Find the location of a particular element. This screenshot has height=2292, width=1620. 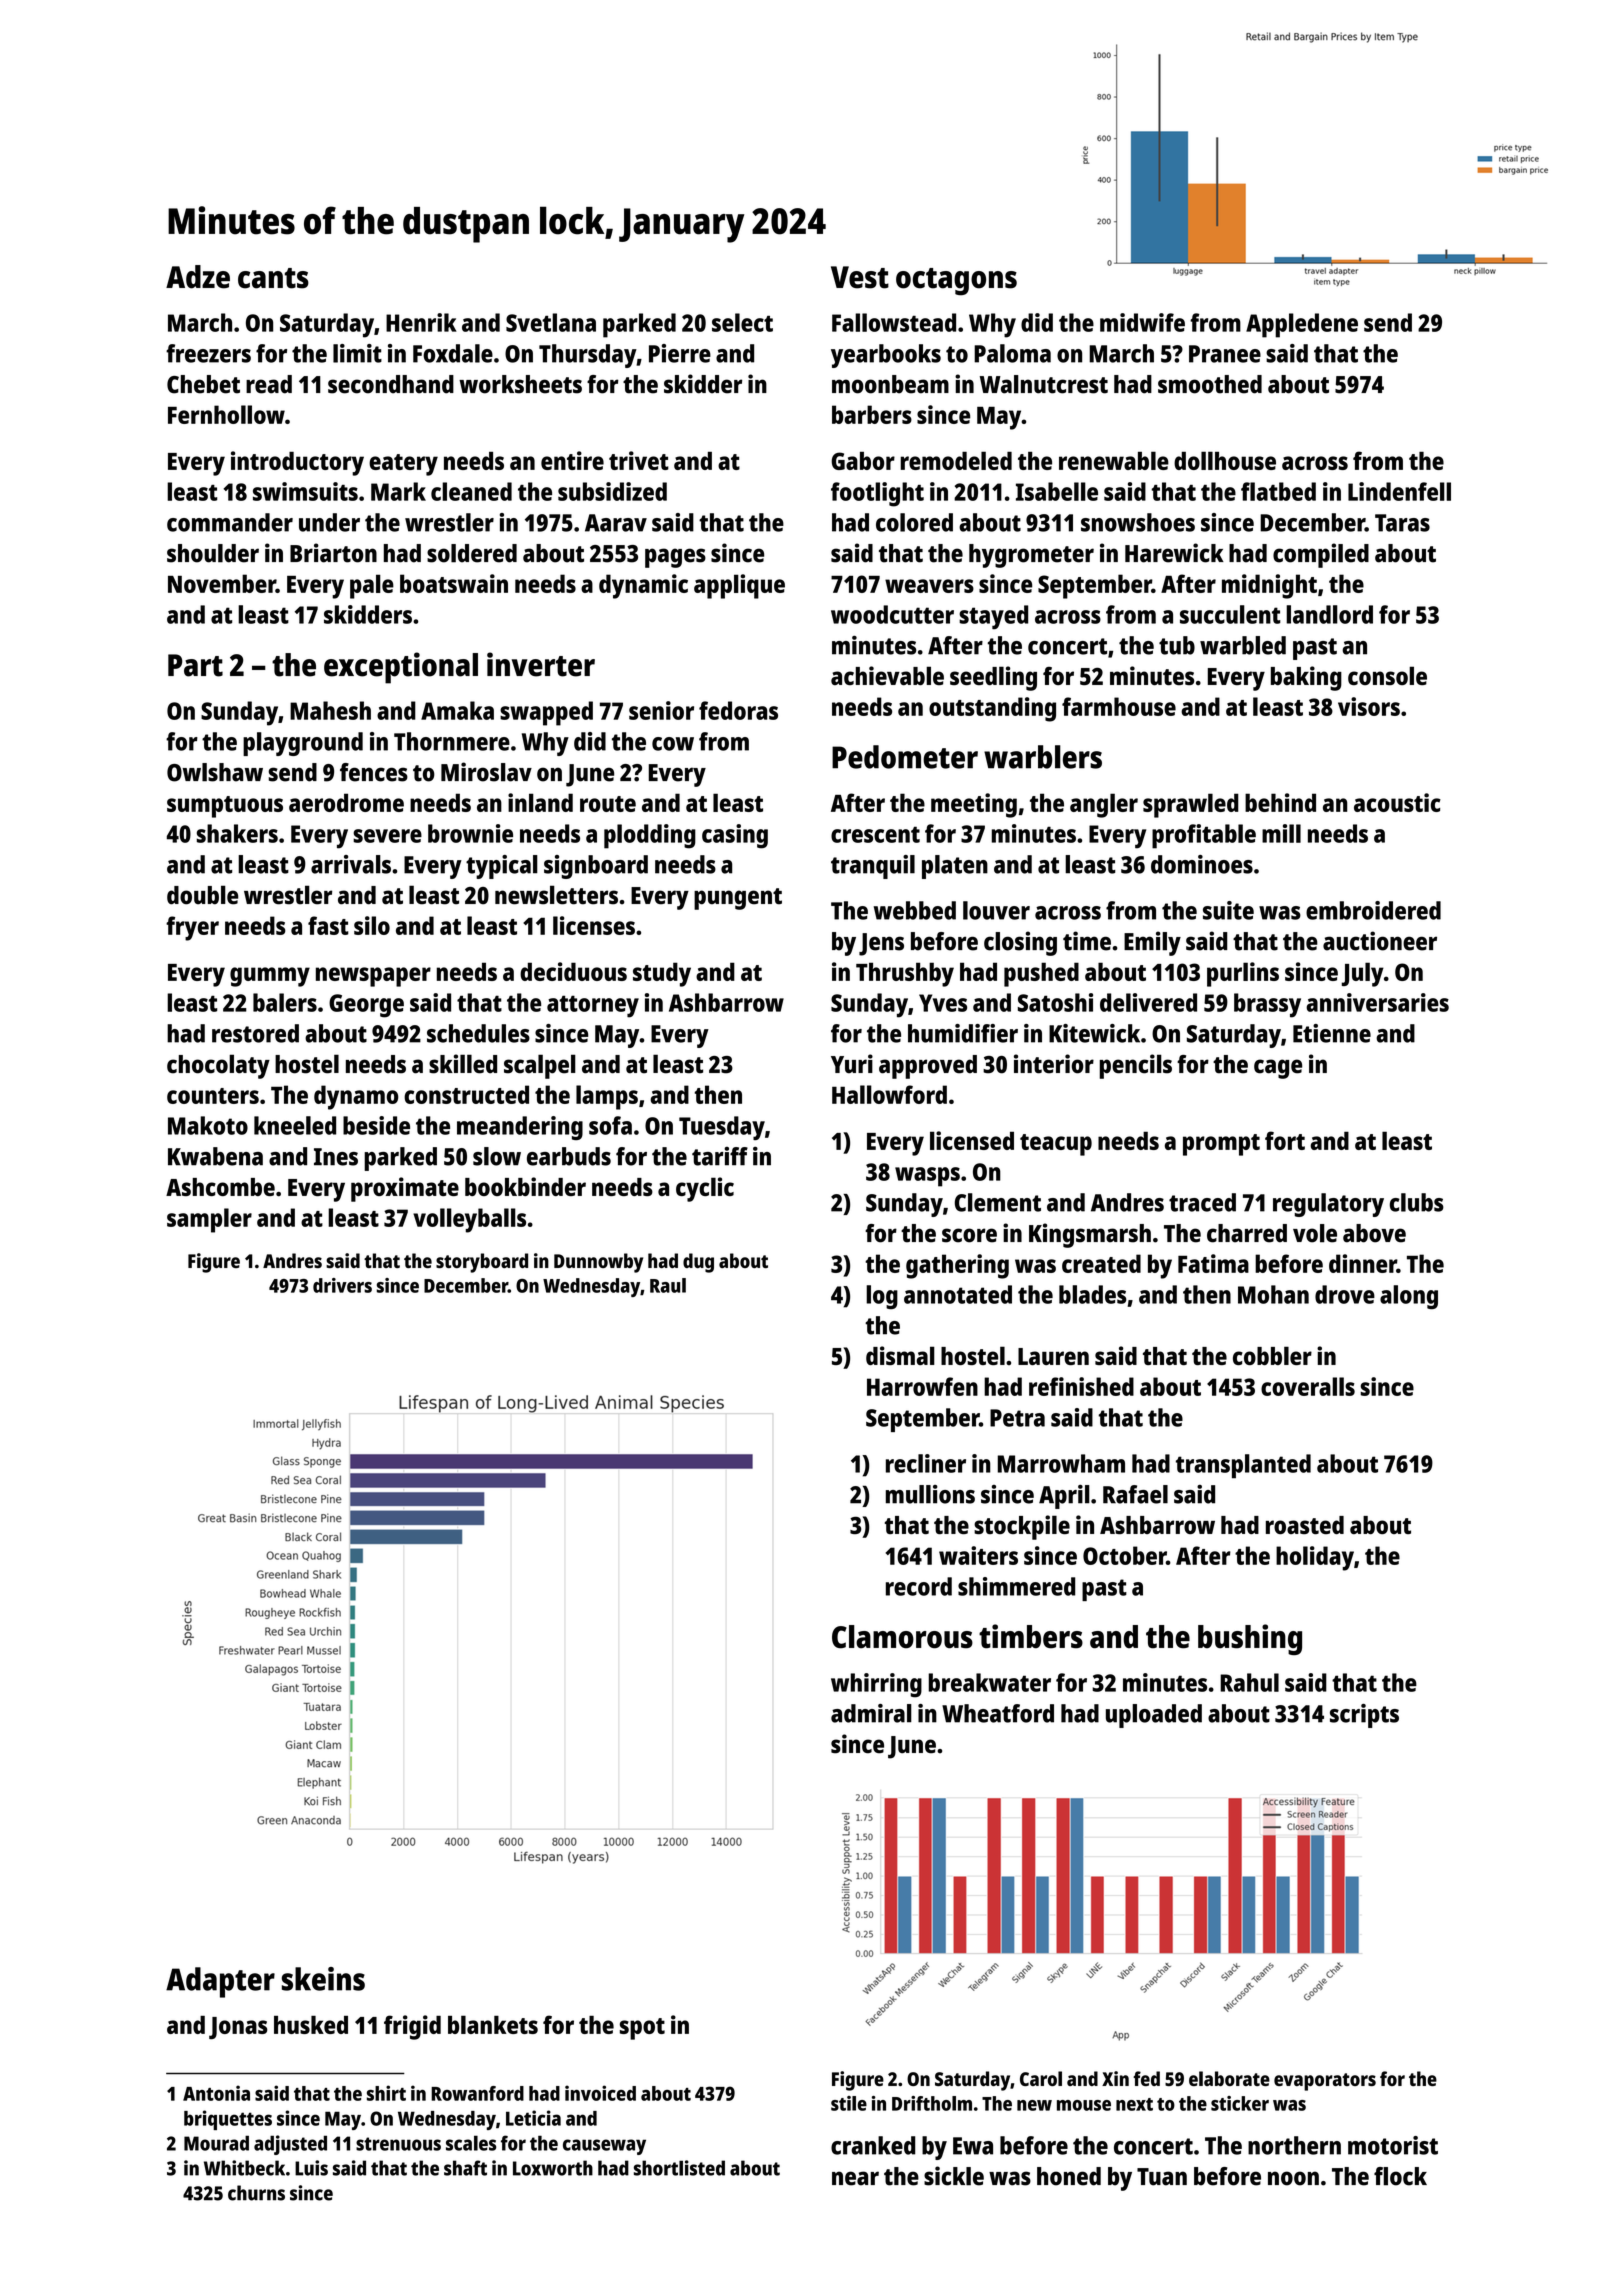

Svetlana is located at coordinates (551, 322).
